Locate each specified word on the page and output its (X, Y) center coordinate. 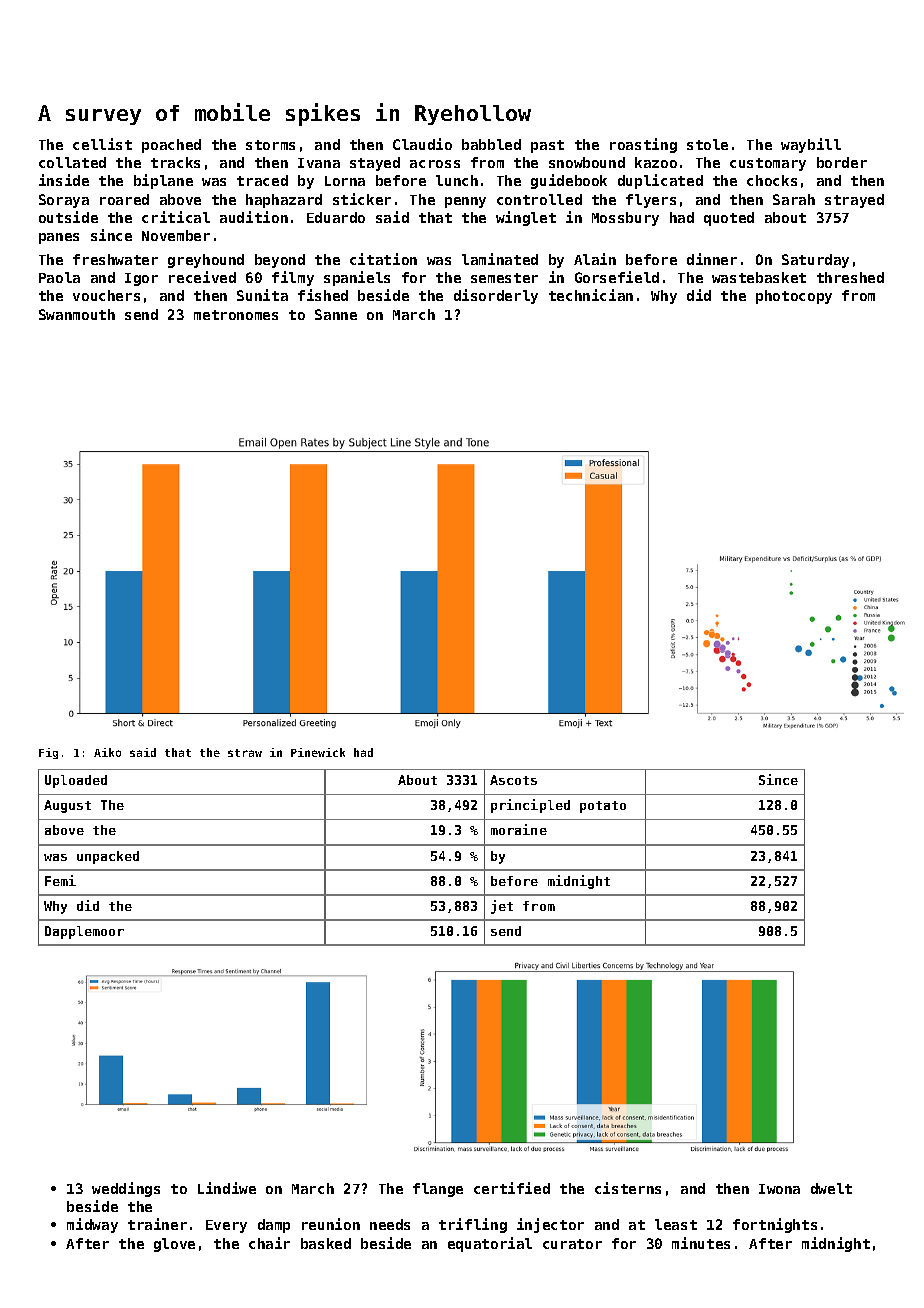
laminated (500, 259)
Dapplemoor (84, 932)
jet (502, 907)
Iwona (779, 1189)
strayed (854, 201)
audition (254, 217)
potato (603, 807)
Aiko (107, 752)
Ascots (513, 780)
